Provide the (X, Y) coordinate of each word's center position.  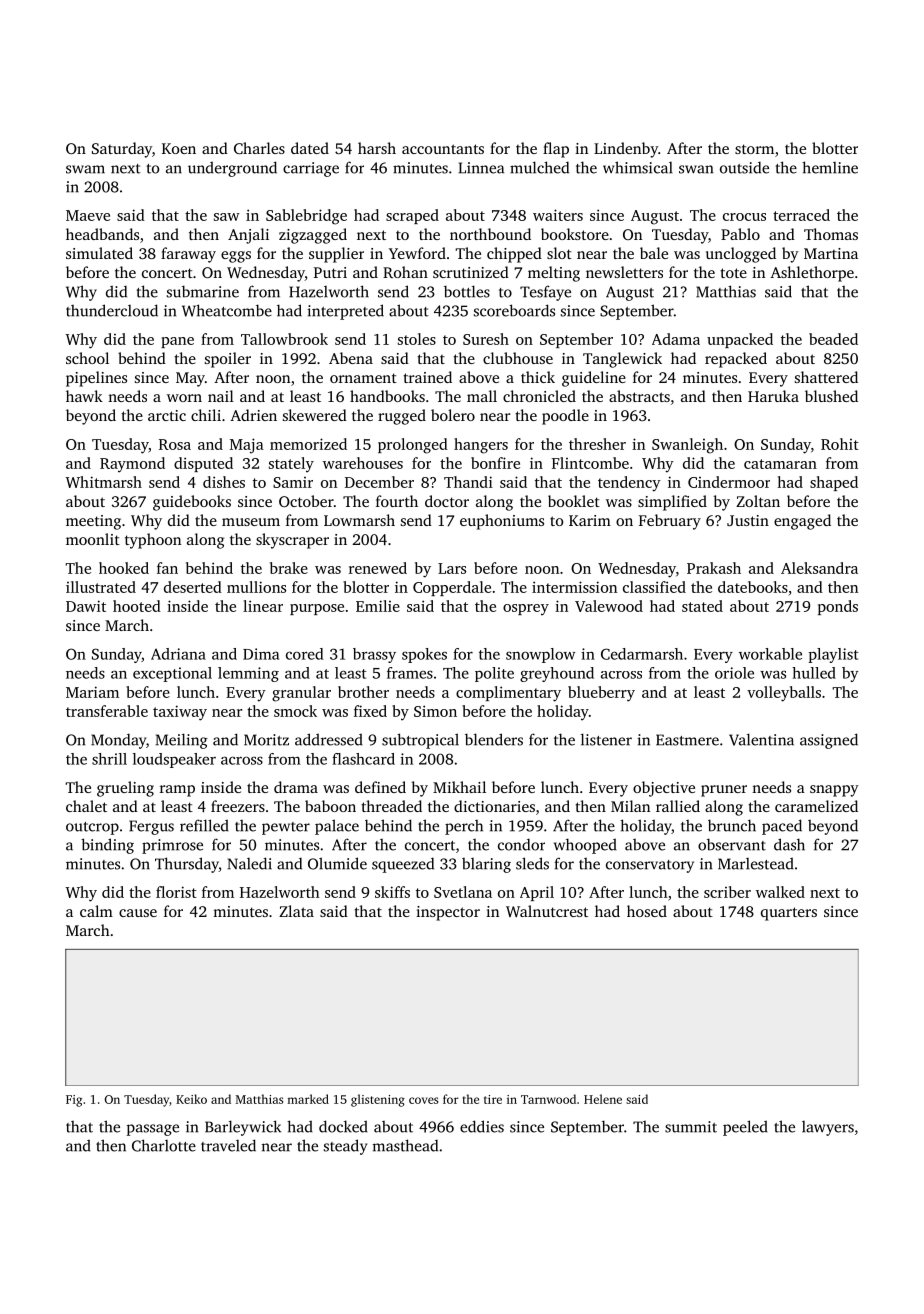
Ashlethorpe (812, 274)
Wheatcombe (227, 310)
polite (494, 674)
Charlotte (164, 1145)
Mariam (92, 692)
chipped (514, 255)
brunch (732, 825)
